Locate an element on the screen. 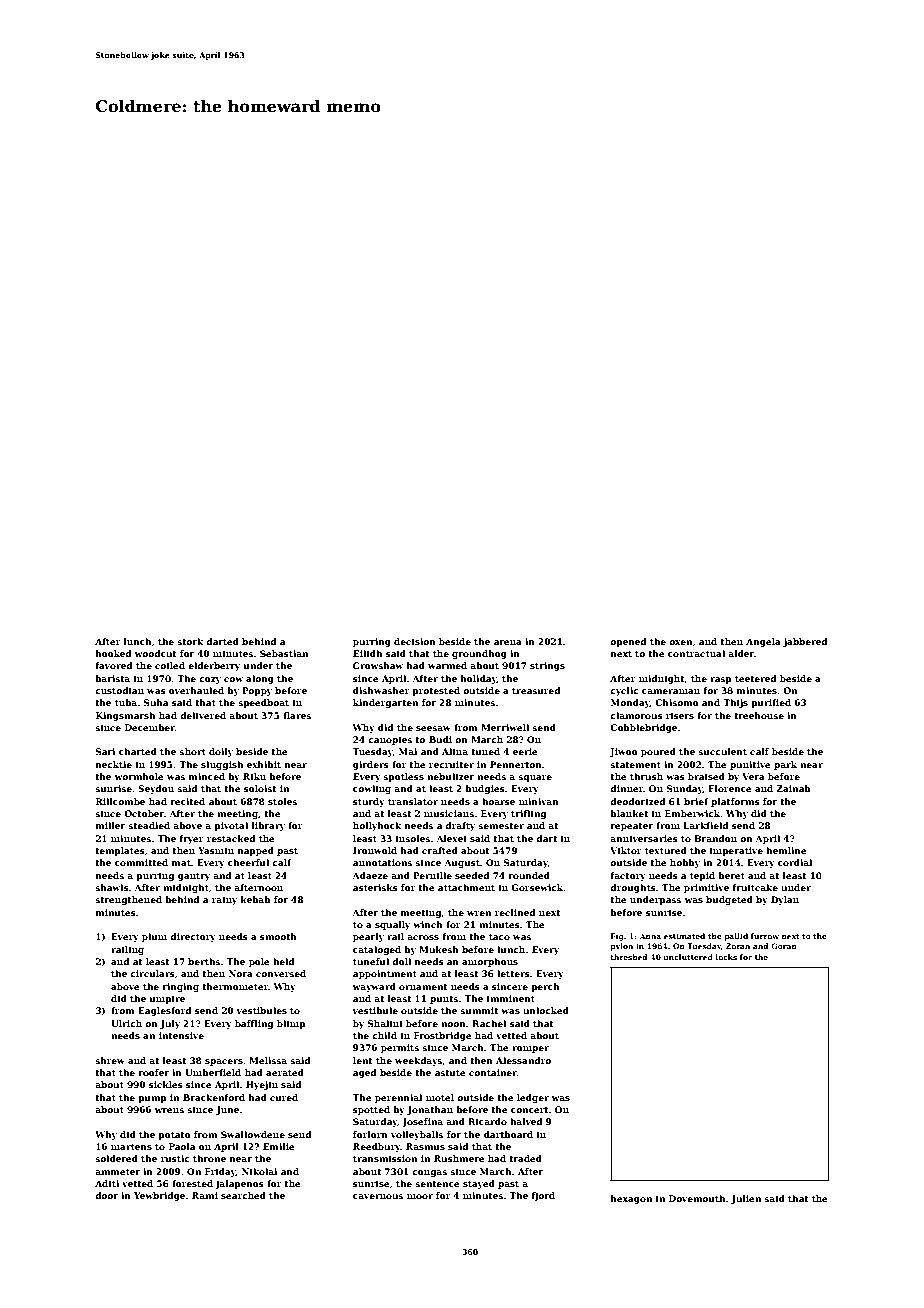 The height and width of the screenshot is (1308, 924). Dovemouth is located at coordinates (697, 1198).
